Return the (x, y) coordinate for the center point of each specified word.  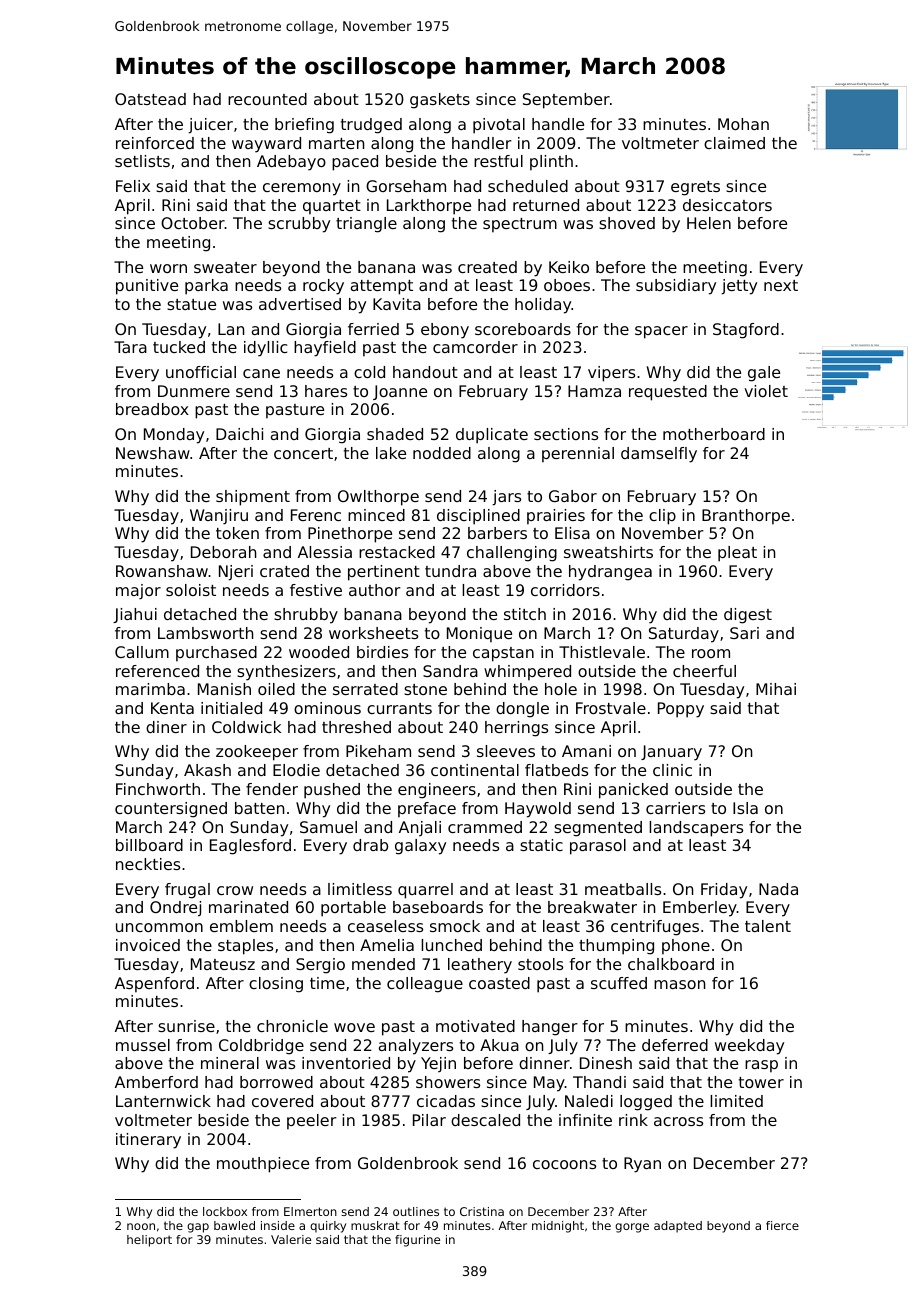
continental (475, 770)
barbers (497, 533)
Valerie (291, 1239)
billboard (149, 845)
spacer (661, 332)
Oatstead (150, 99)
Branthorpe (746, 517)
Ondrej (175, 909)
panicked (633, 791)
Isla (745, 808)
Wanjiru (219, 516)
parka (206, 287)
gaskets (440, 101)
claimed (734, 143)
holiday (543, 306)
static (541, 845)
